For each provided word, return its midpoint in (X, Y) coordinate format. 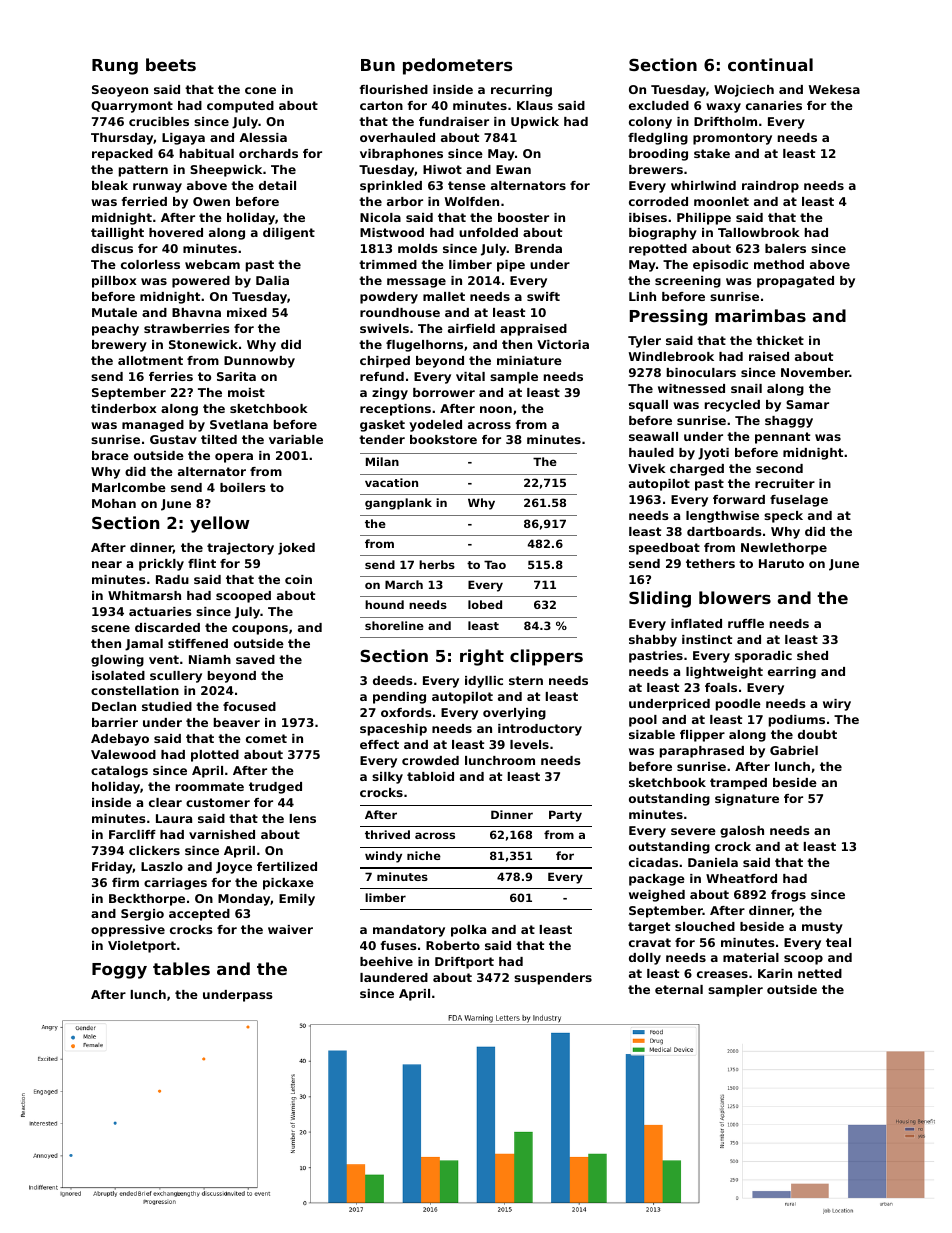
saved (255, 659)
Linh (642, 296)
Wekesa (834, 89)
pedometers (458, 66)
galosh (742, 832)
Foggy (119, 971)
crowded (430, 760)
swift (543, 296)
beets (171, 64)
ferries (171, 376)
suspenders (553, 979)
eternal (679, 989)
